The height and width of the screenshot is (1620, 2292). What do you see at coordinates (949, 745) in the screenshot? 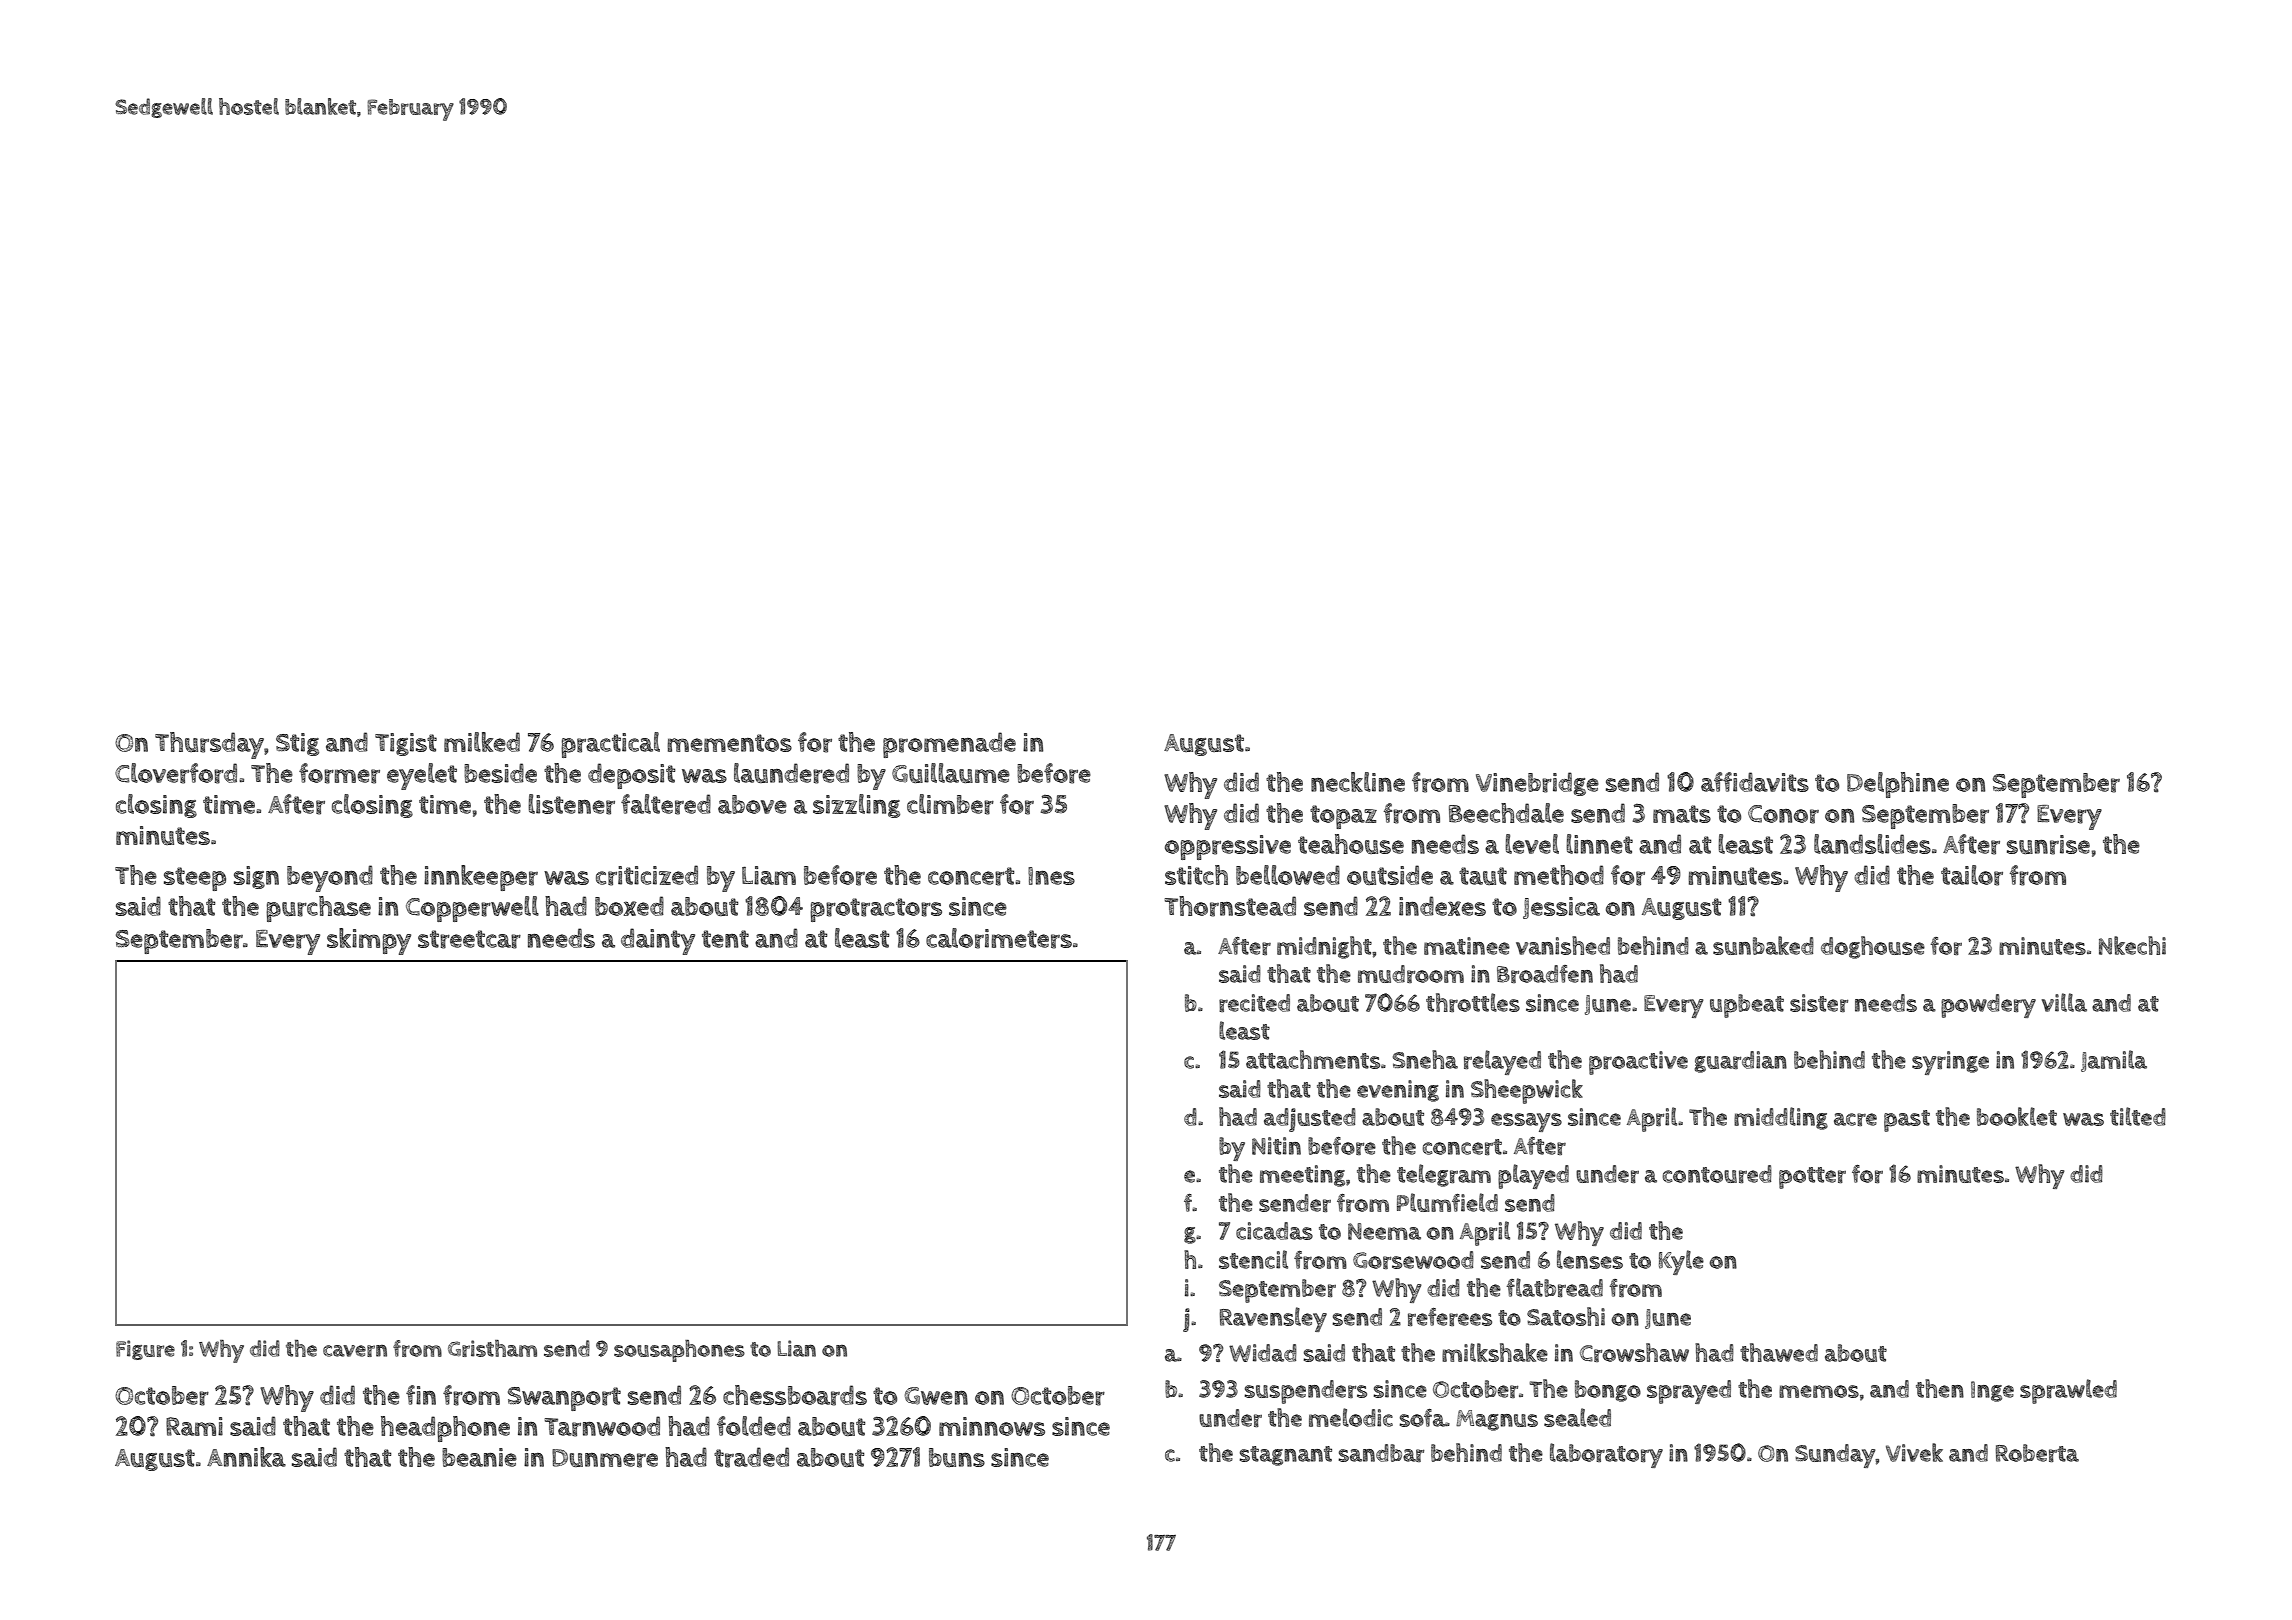
I see `promenade` at bounding box center [949, 745].
